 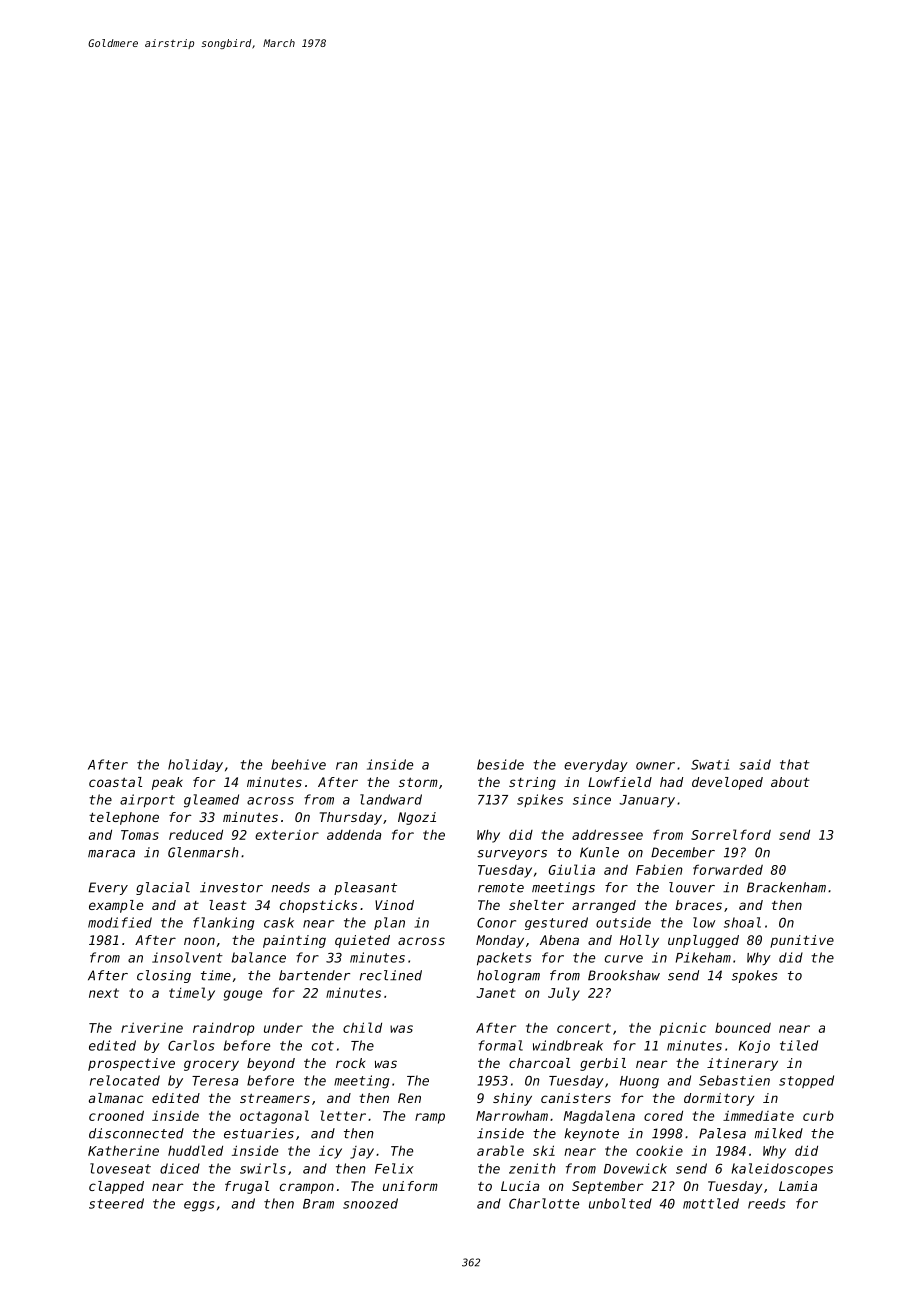 I want to click on under, so click(x=283, y=1028).
